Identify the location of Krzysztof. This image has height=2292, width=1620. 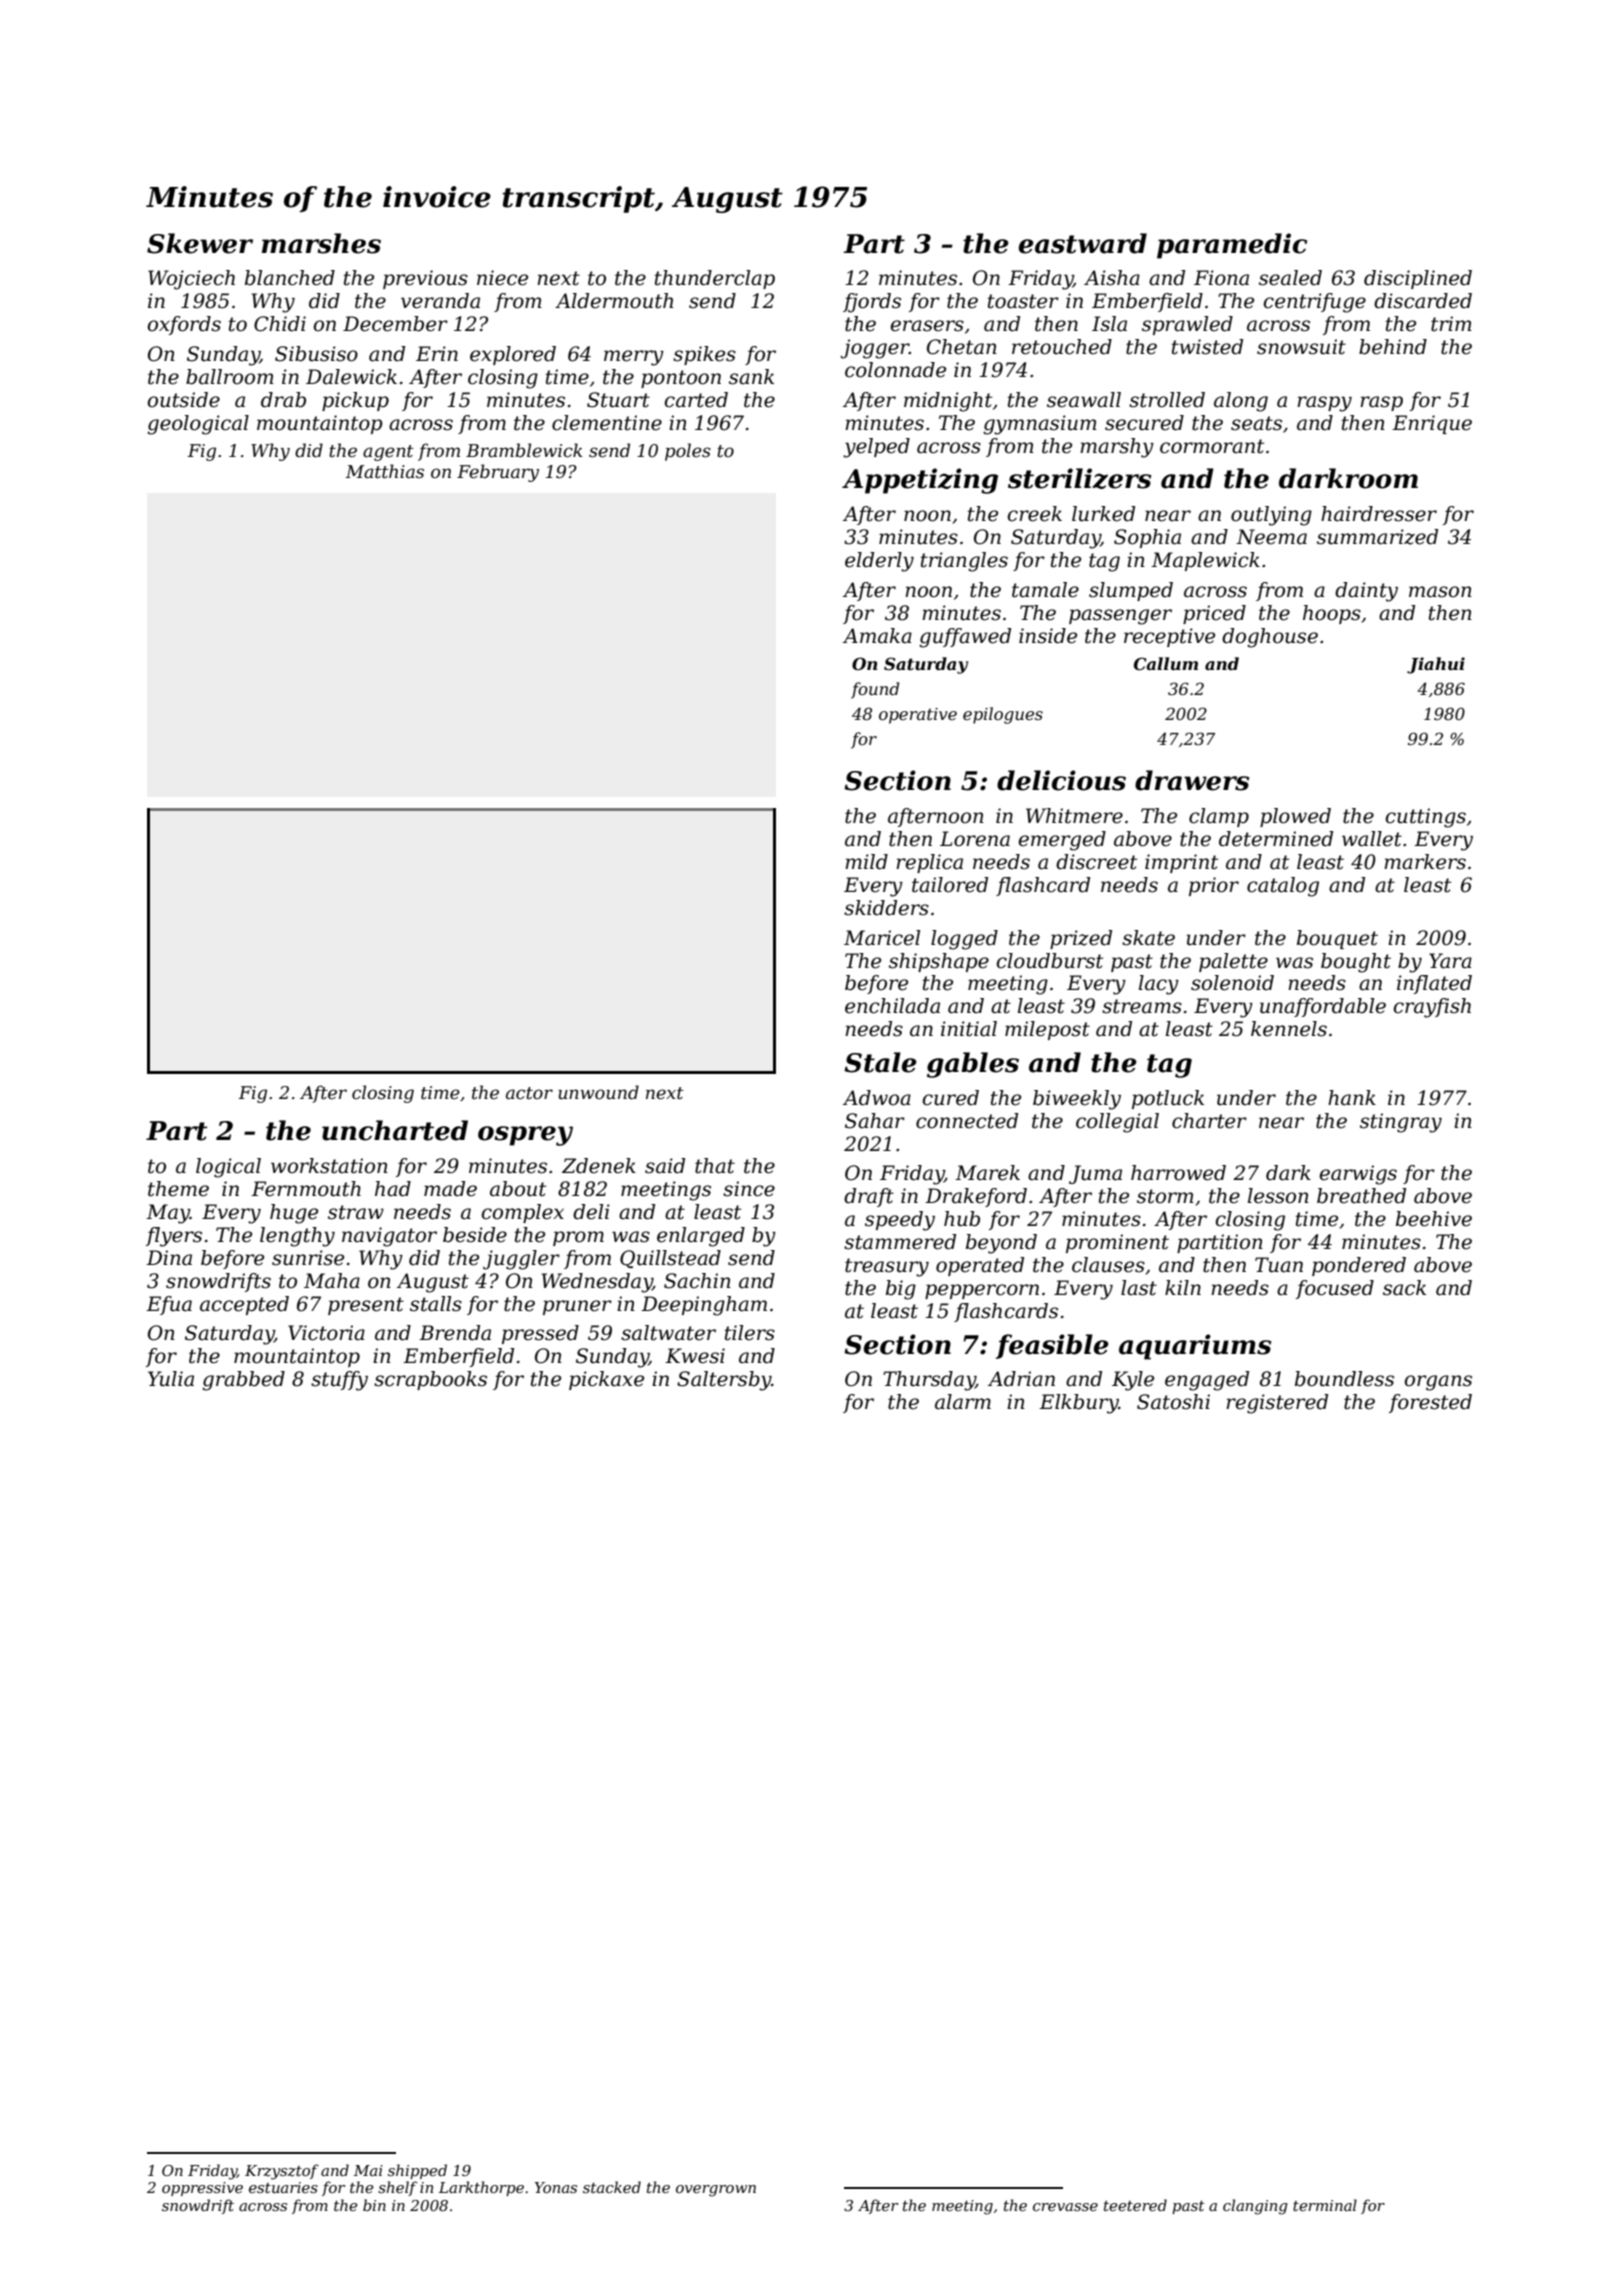
(282, 2172).
